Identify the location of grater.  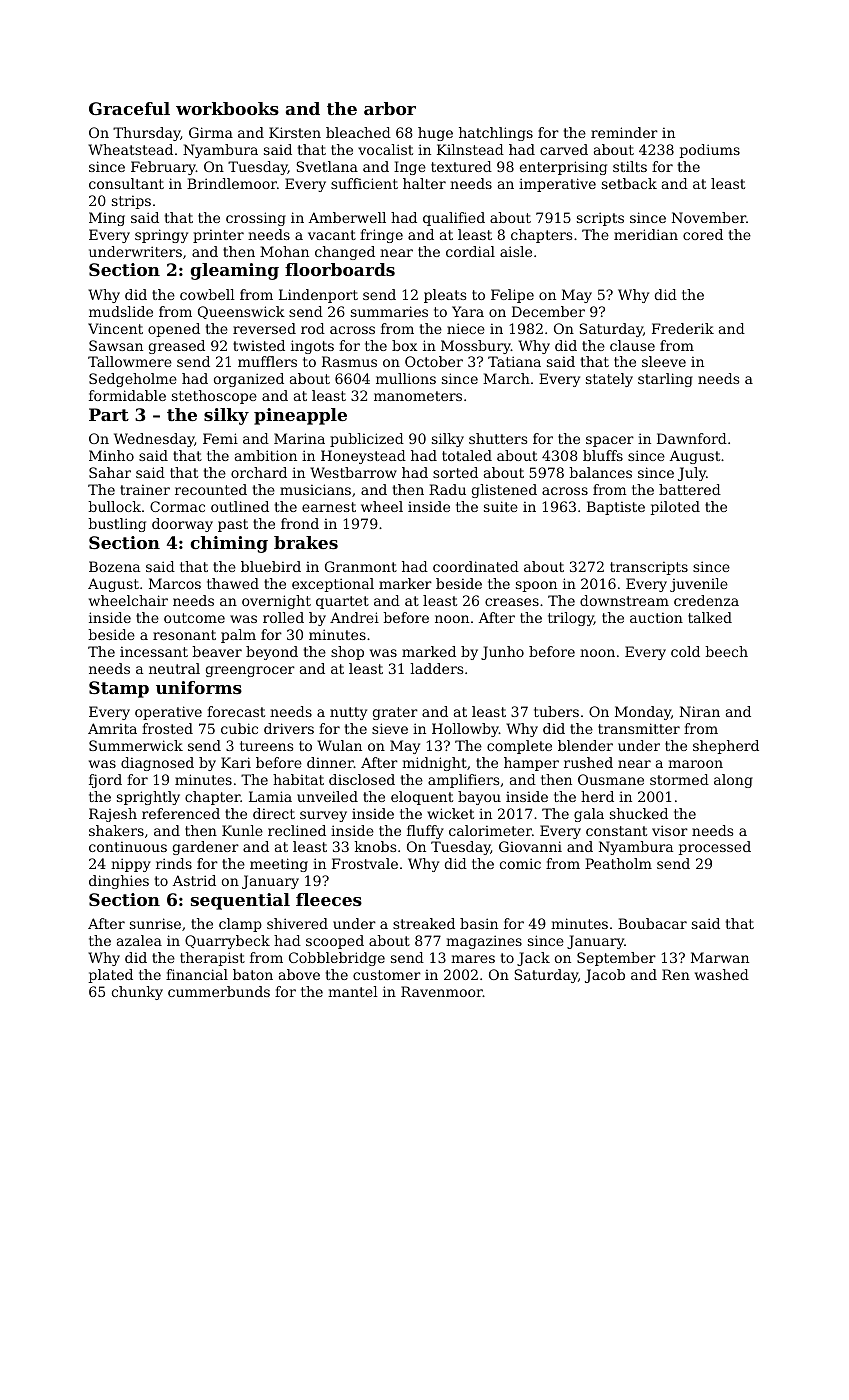
(395, 713).
